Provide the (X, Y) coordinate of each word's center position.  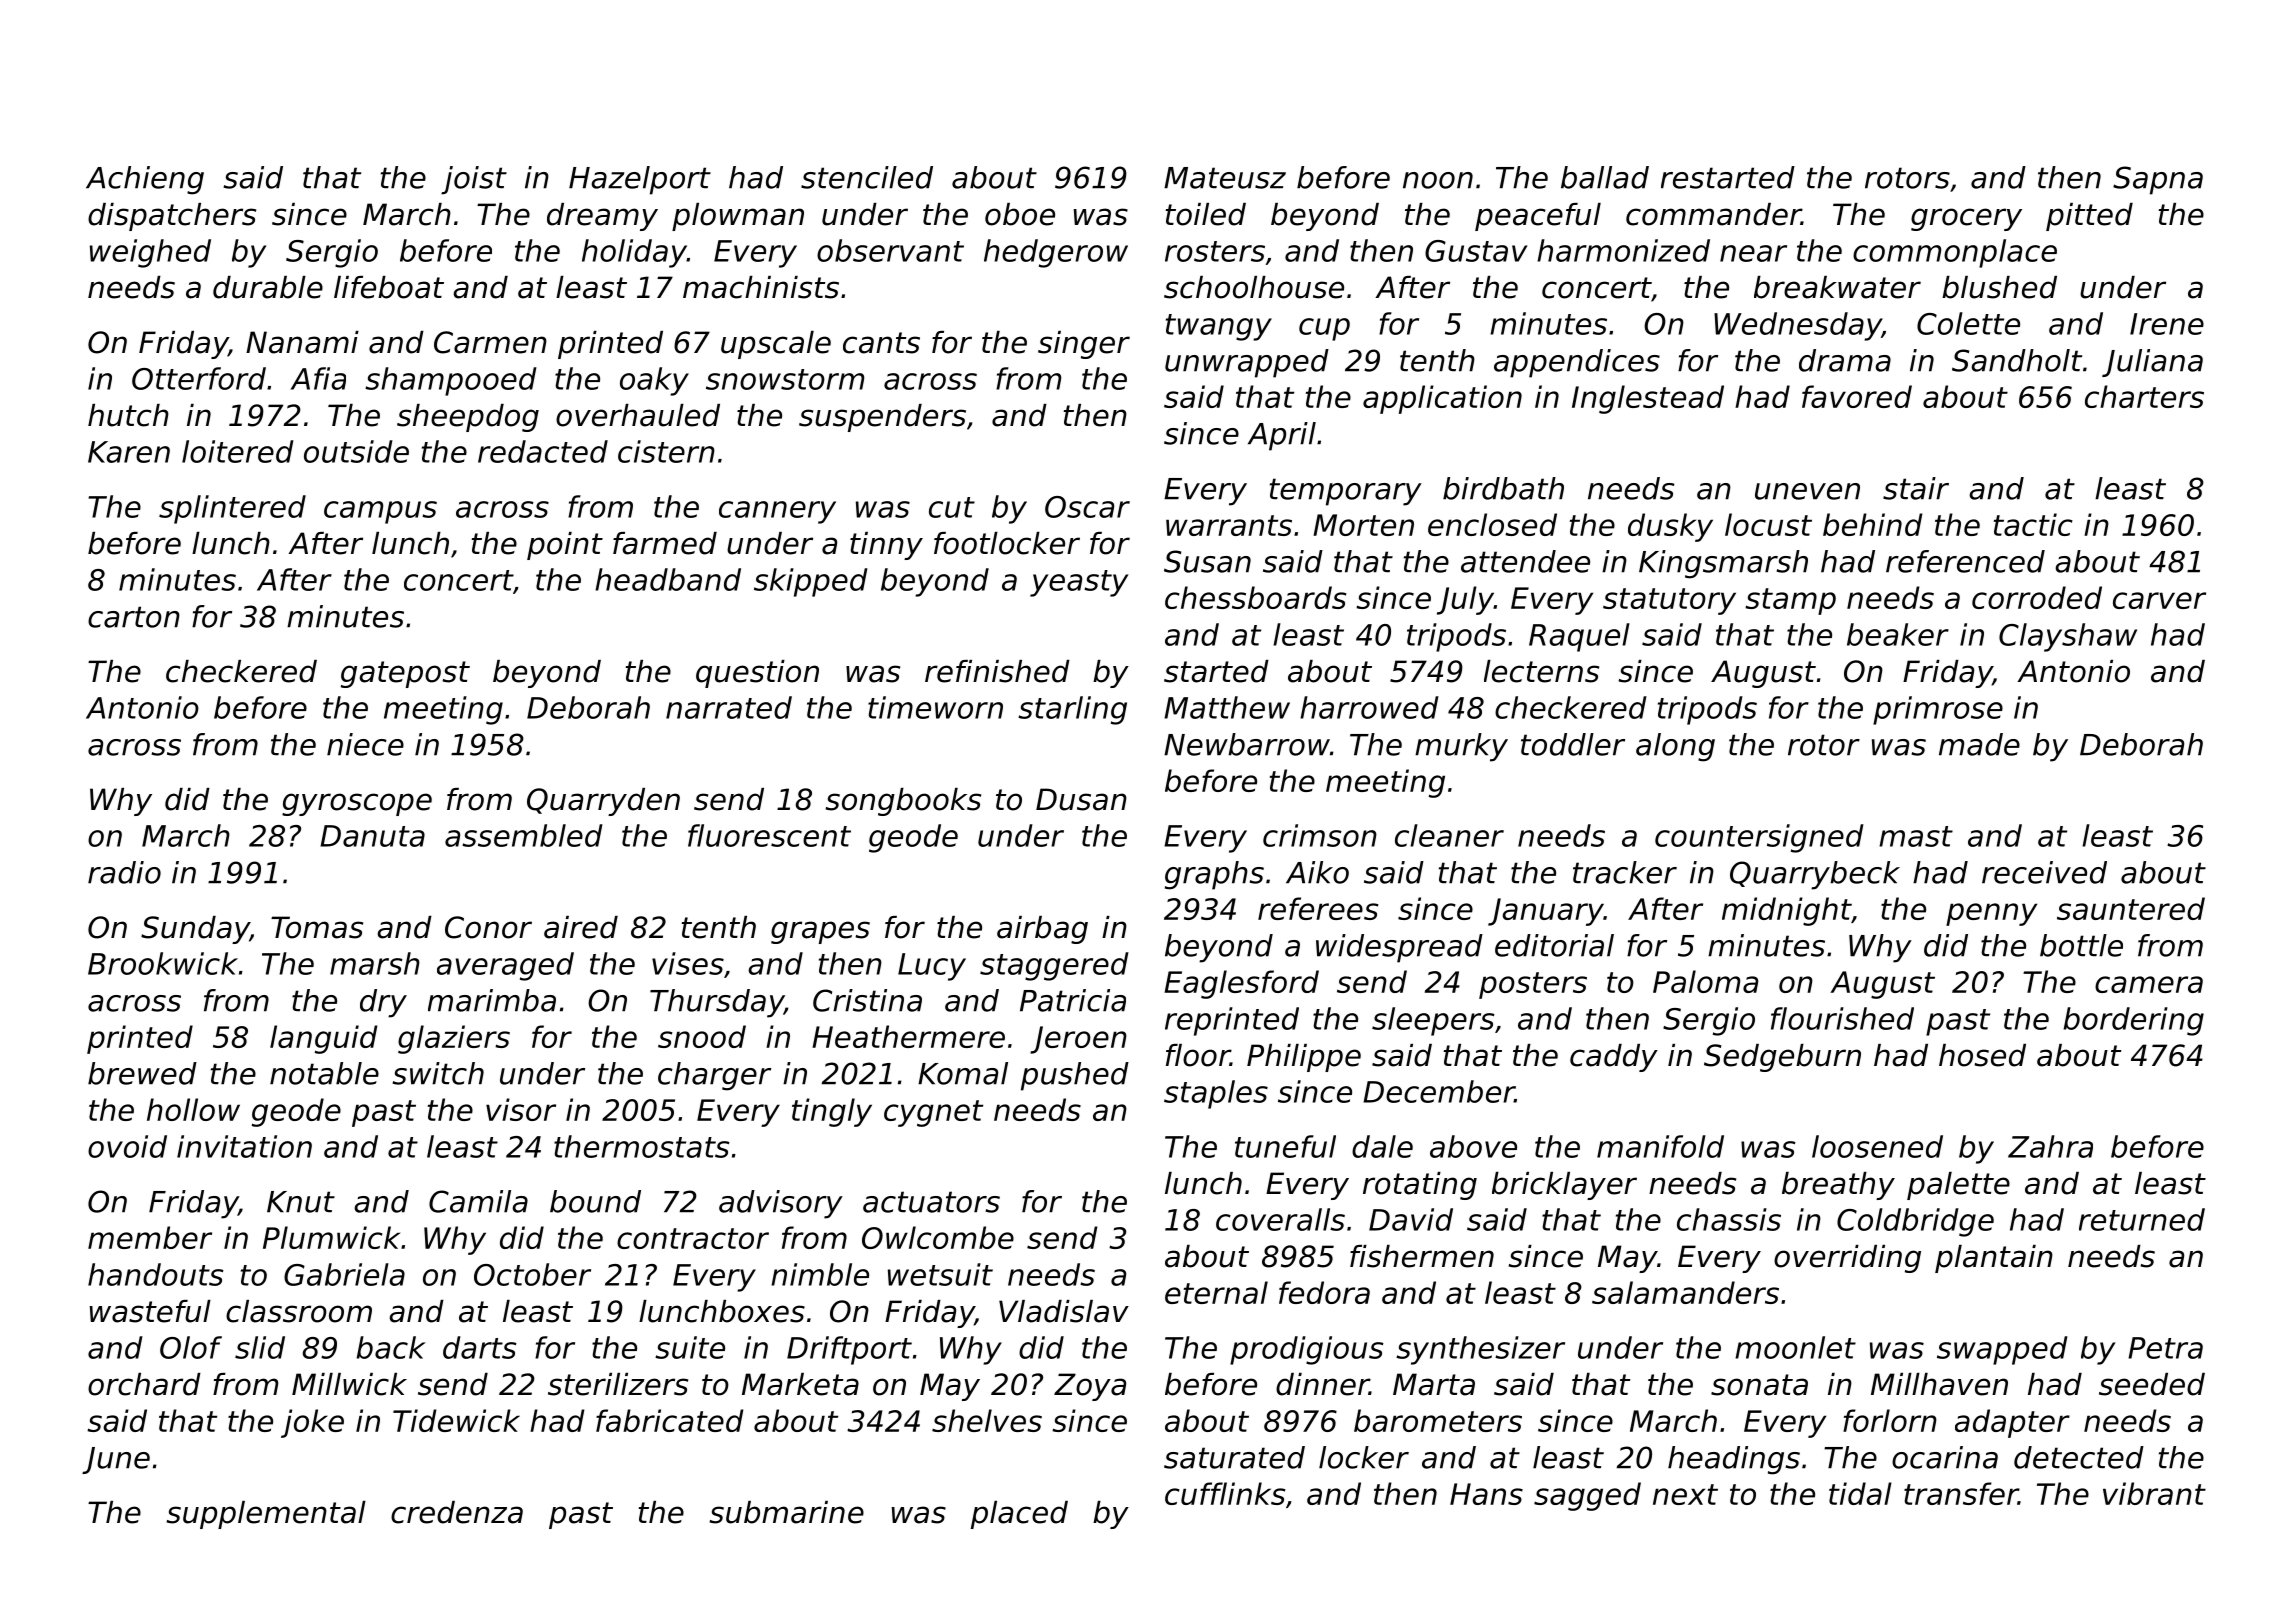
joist (474, 180)
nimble (820, 1274)
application (1442, 399)
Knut (301, 1202)
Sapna (2158, 180)
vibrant (2154, 1493)
